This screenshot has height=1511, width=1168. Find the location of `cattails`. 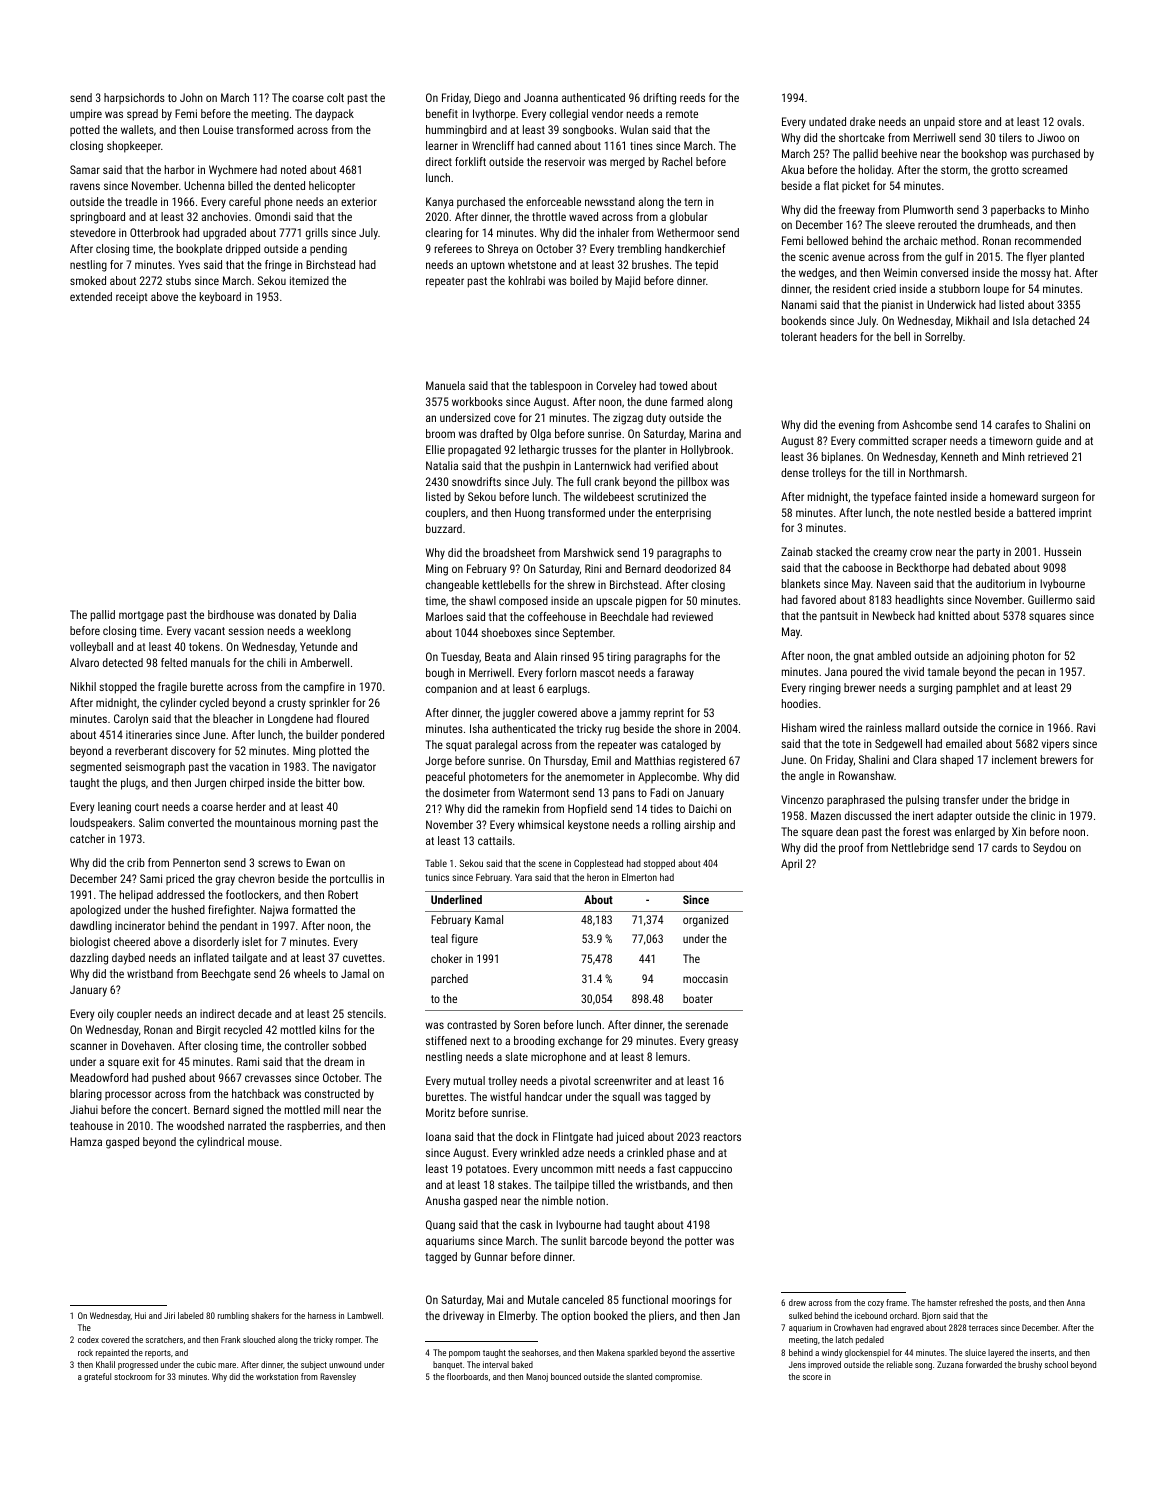

cattails is located at coordinates (495, 840).
